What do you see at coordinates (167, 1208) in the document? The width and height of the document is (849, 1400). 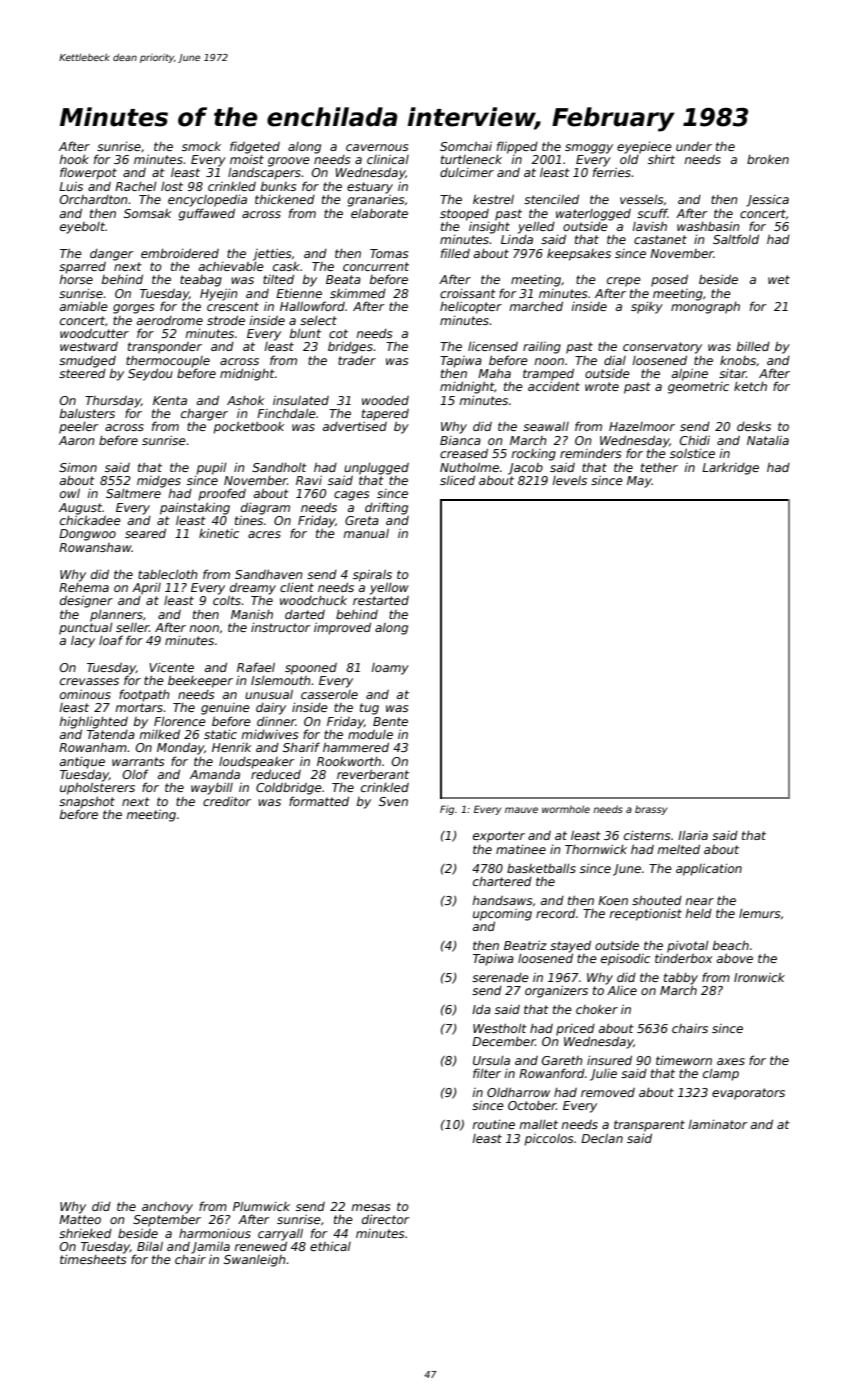 I see `anchovy` at bounding box center [167, 1208].
